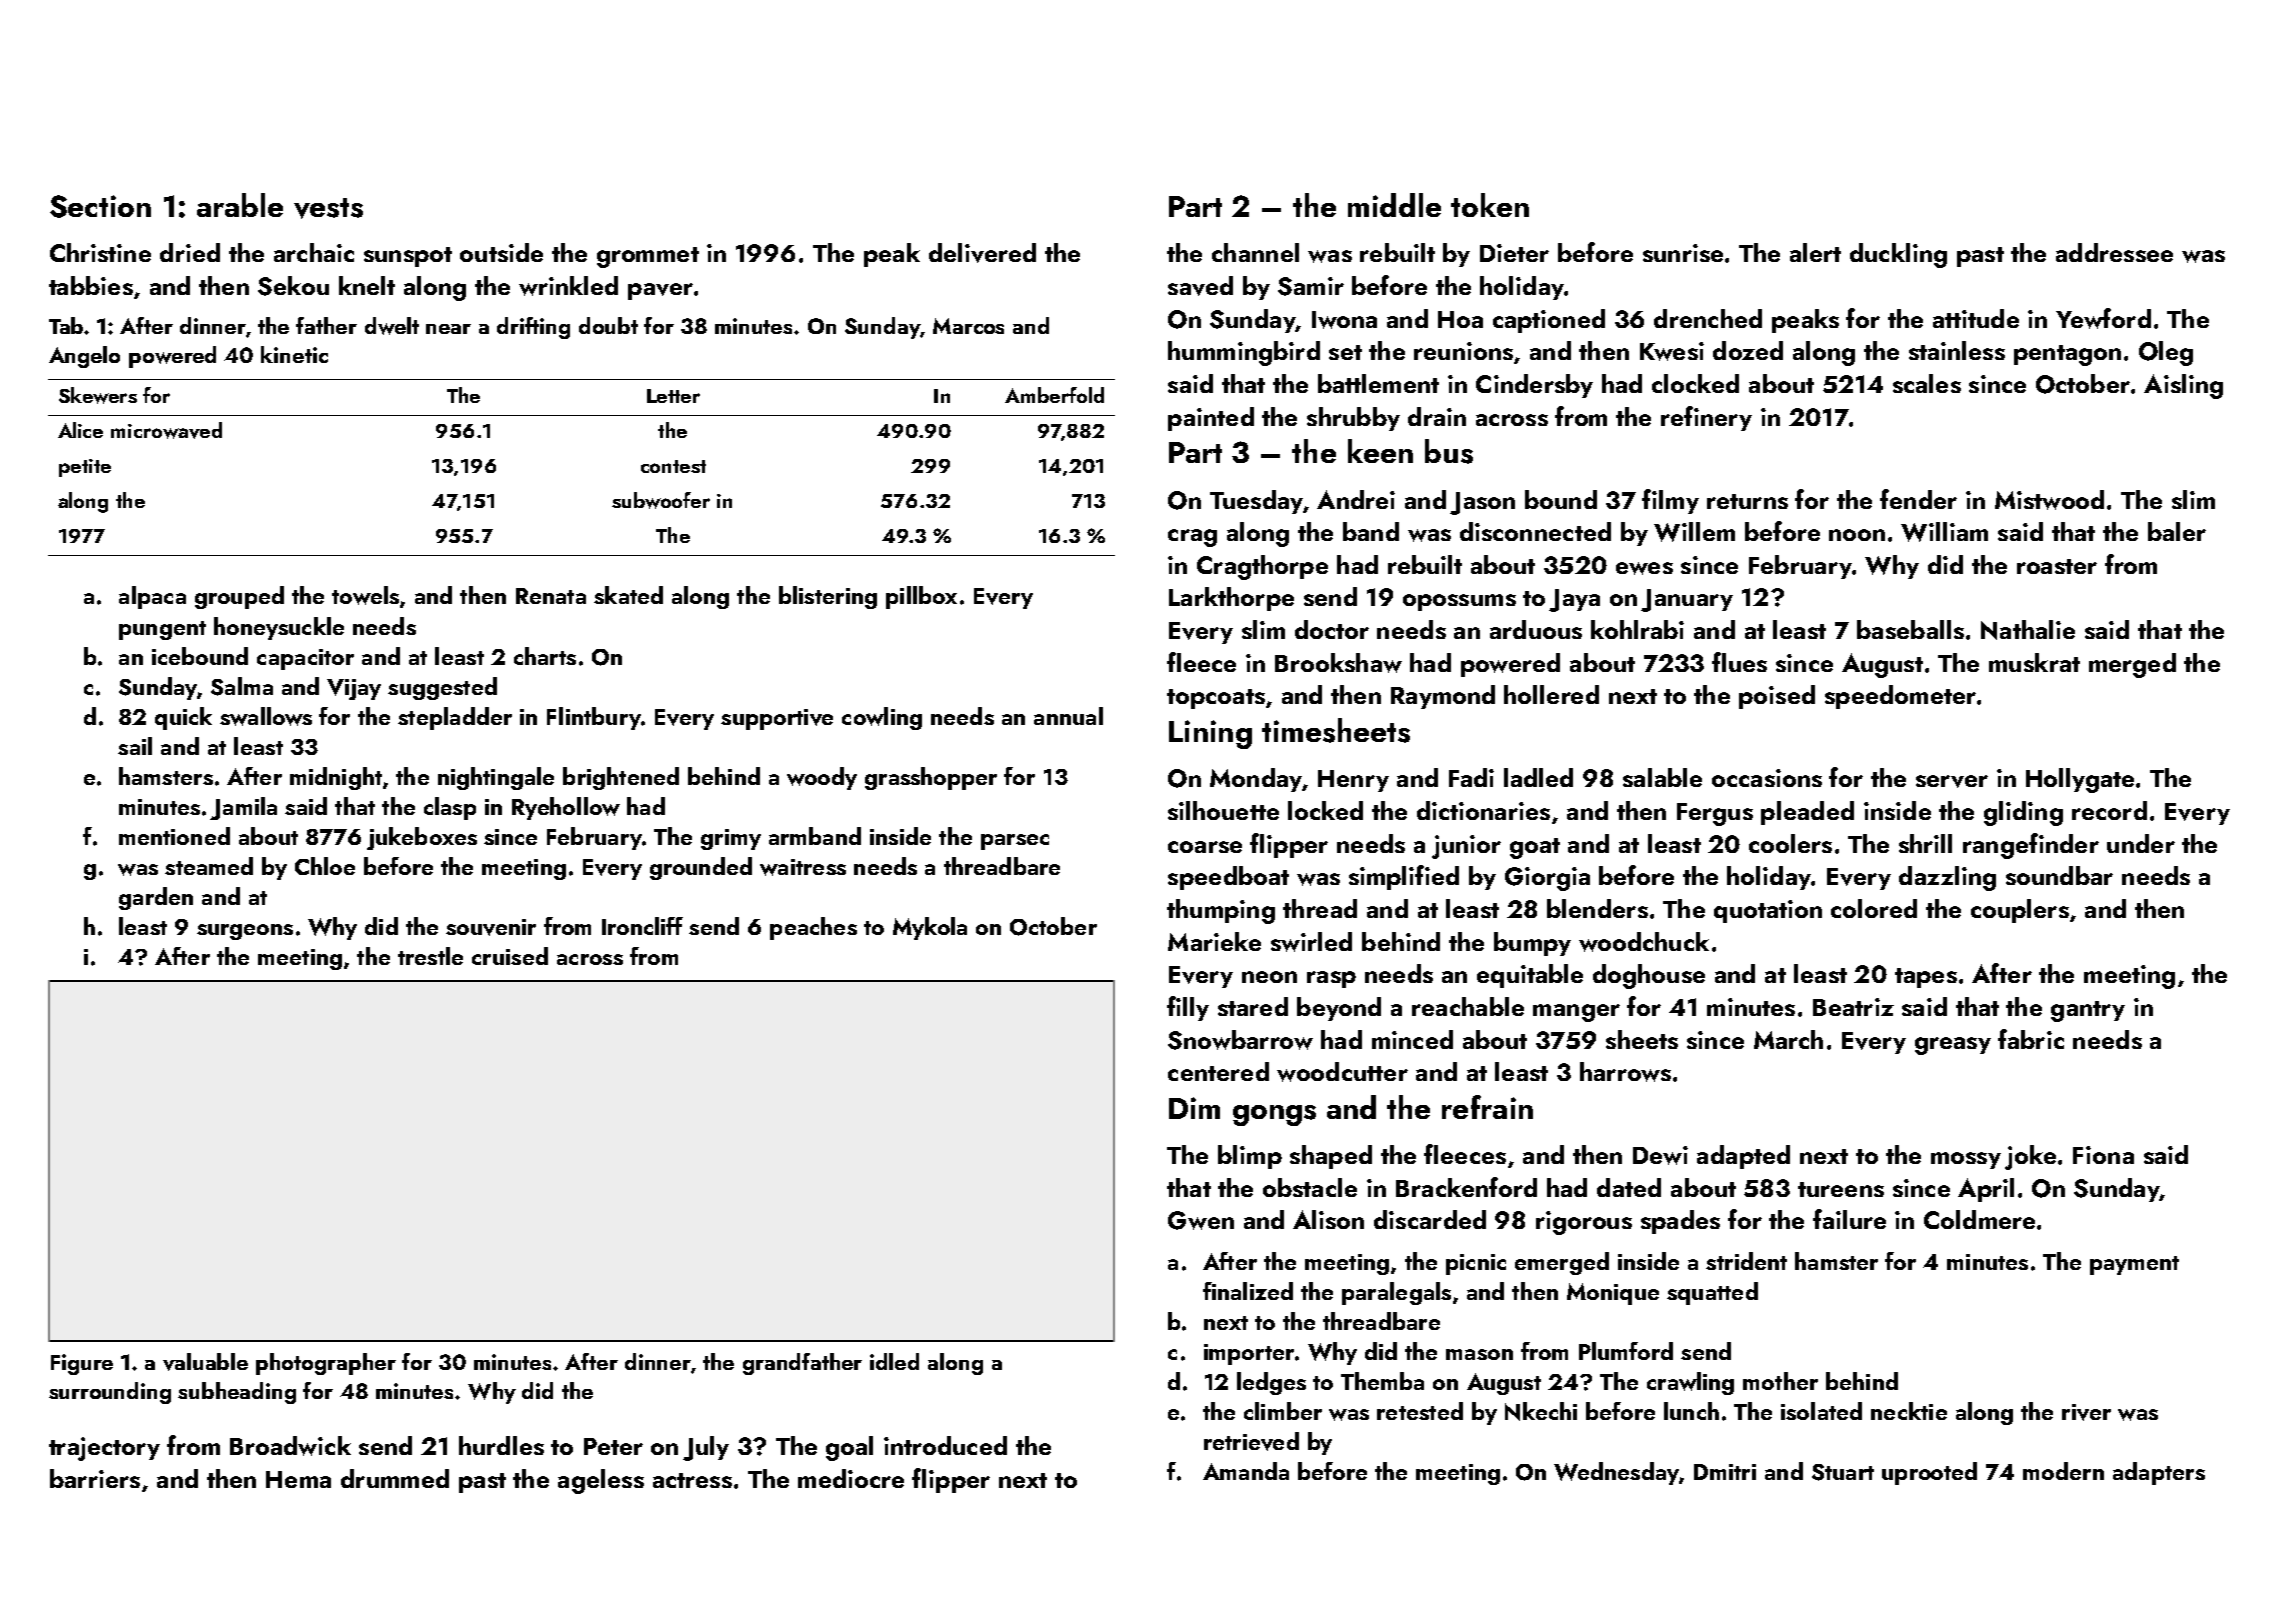  I want to click on surgeons, so click(245, 932).
